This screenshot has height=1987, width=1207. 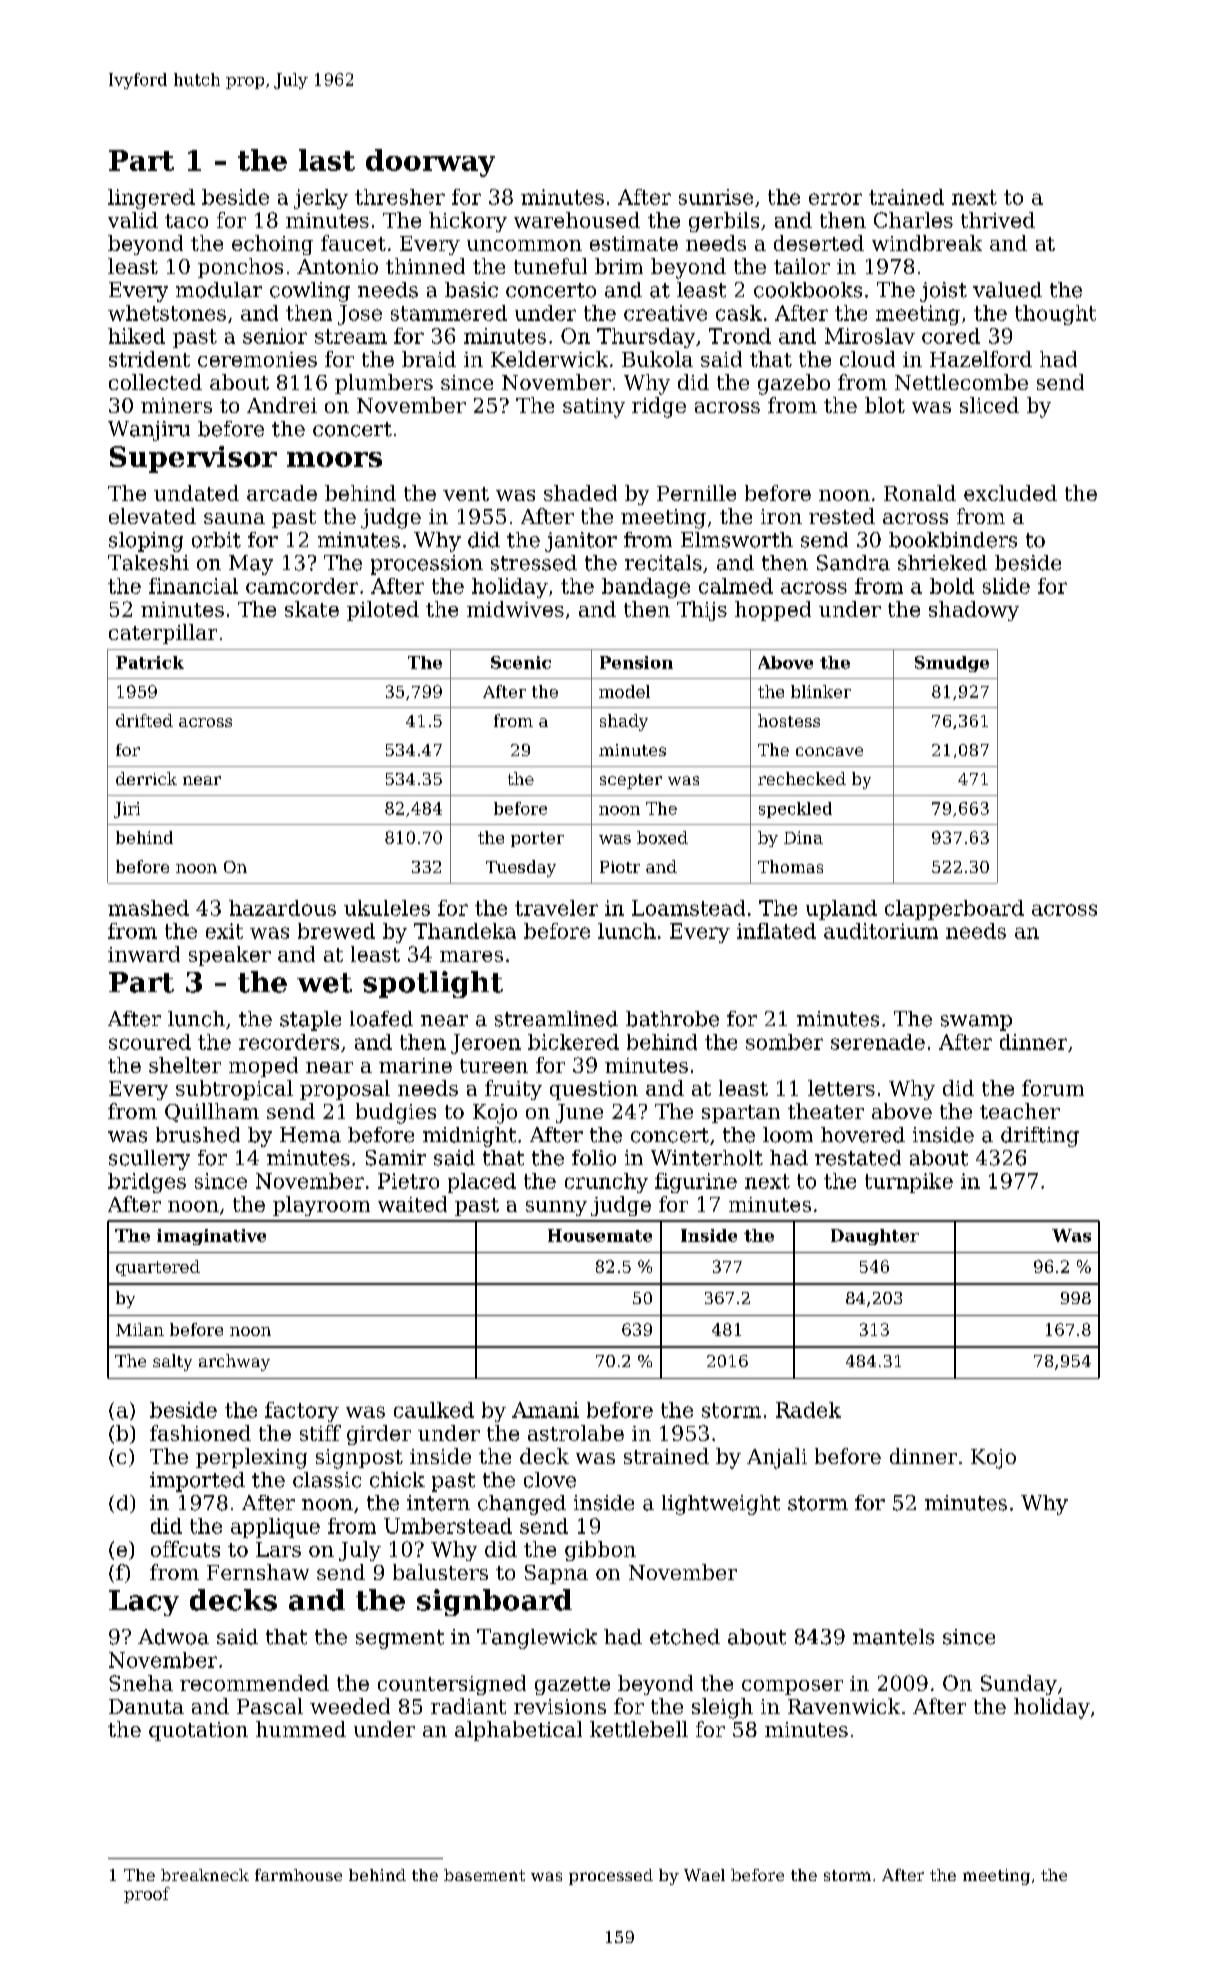 What do you see at coordinates (611, 1877) in the screenshot?
I see `processed` at bounding box center [611, 1877].
